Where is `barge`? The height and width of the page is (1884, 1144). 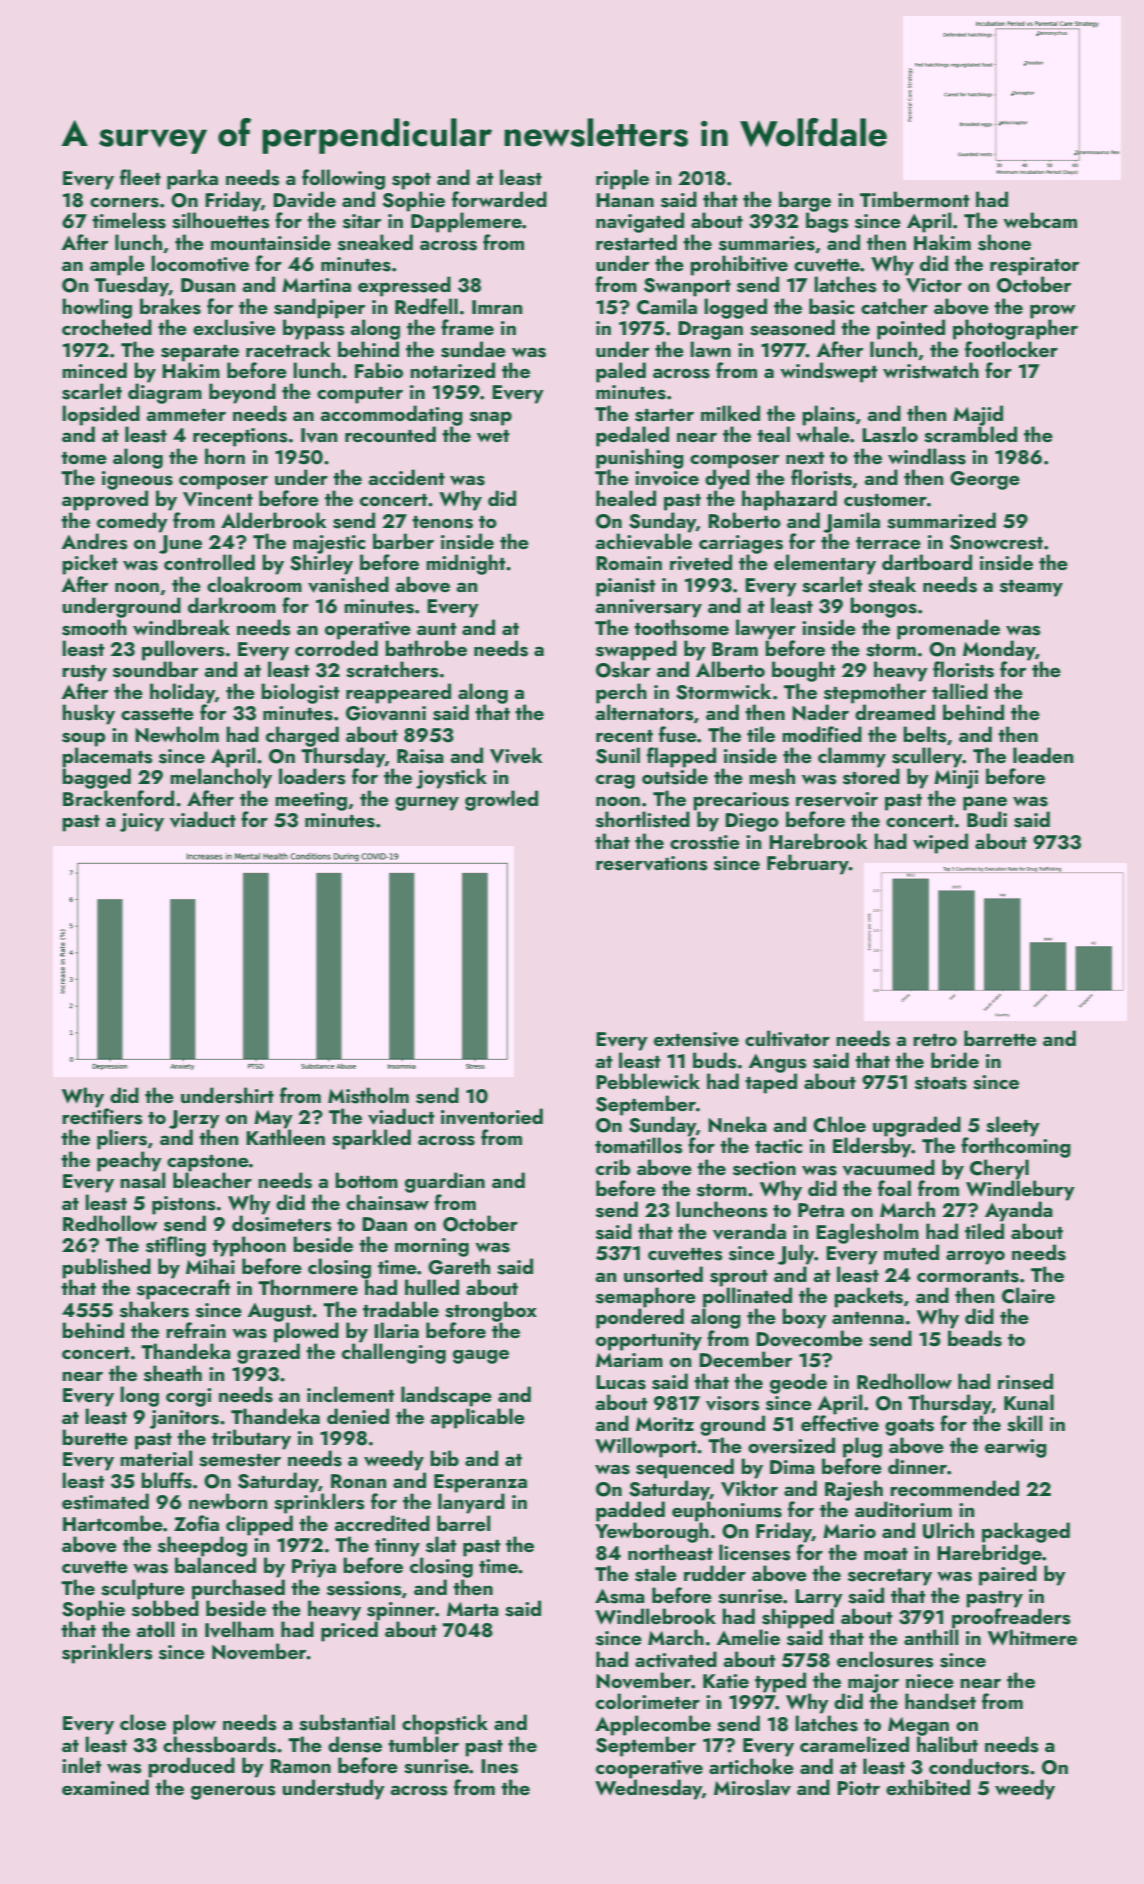 barge is located at coordinates (805, 201).
